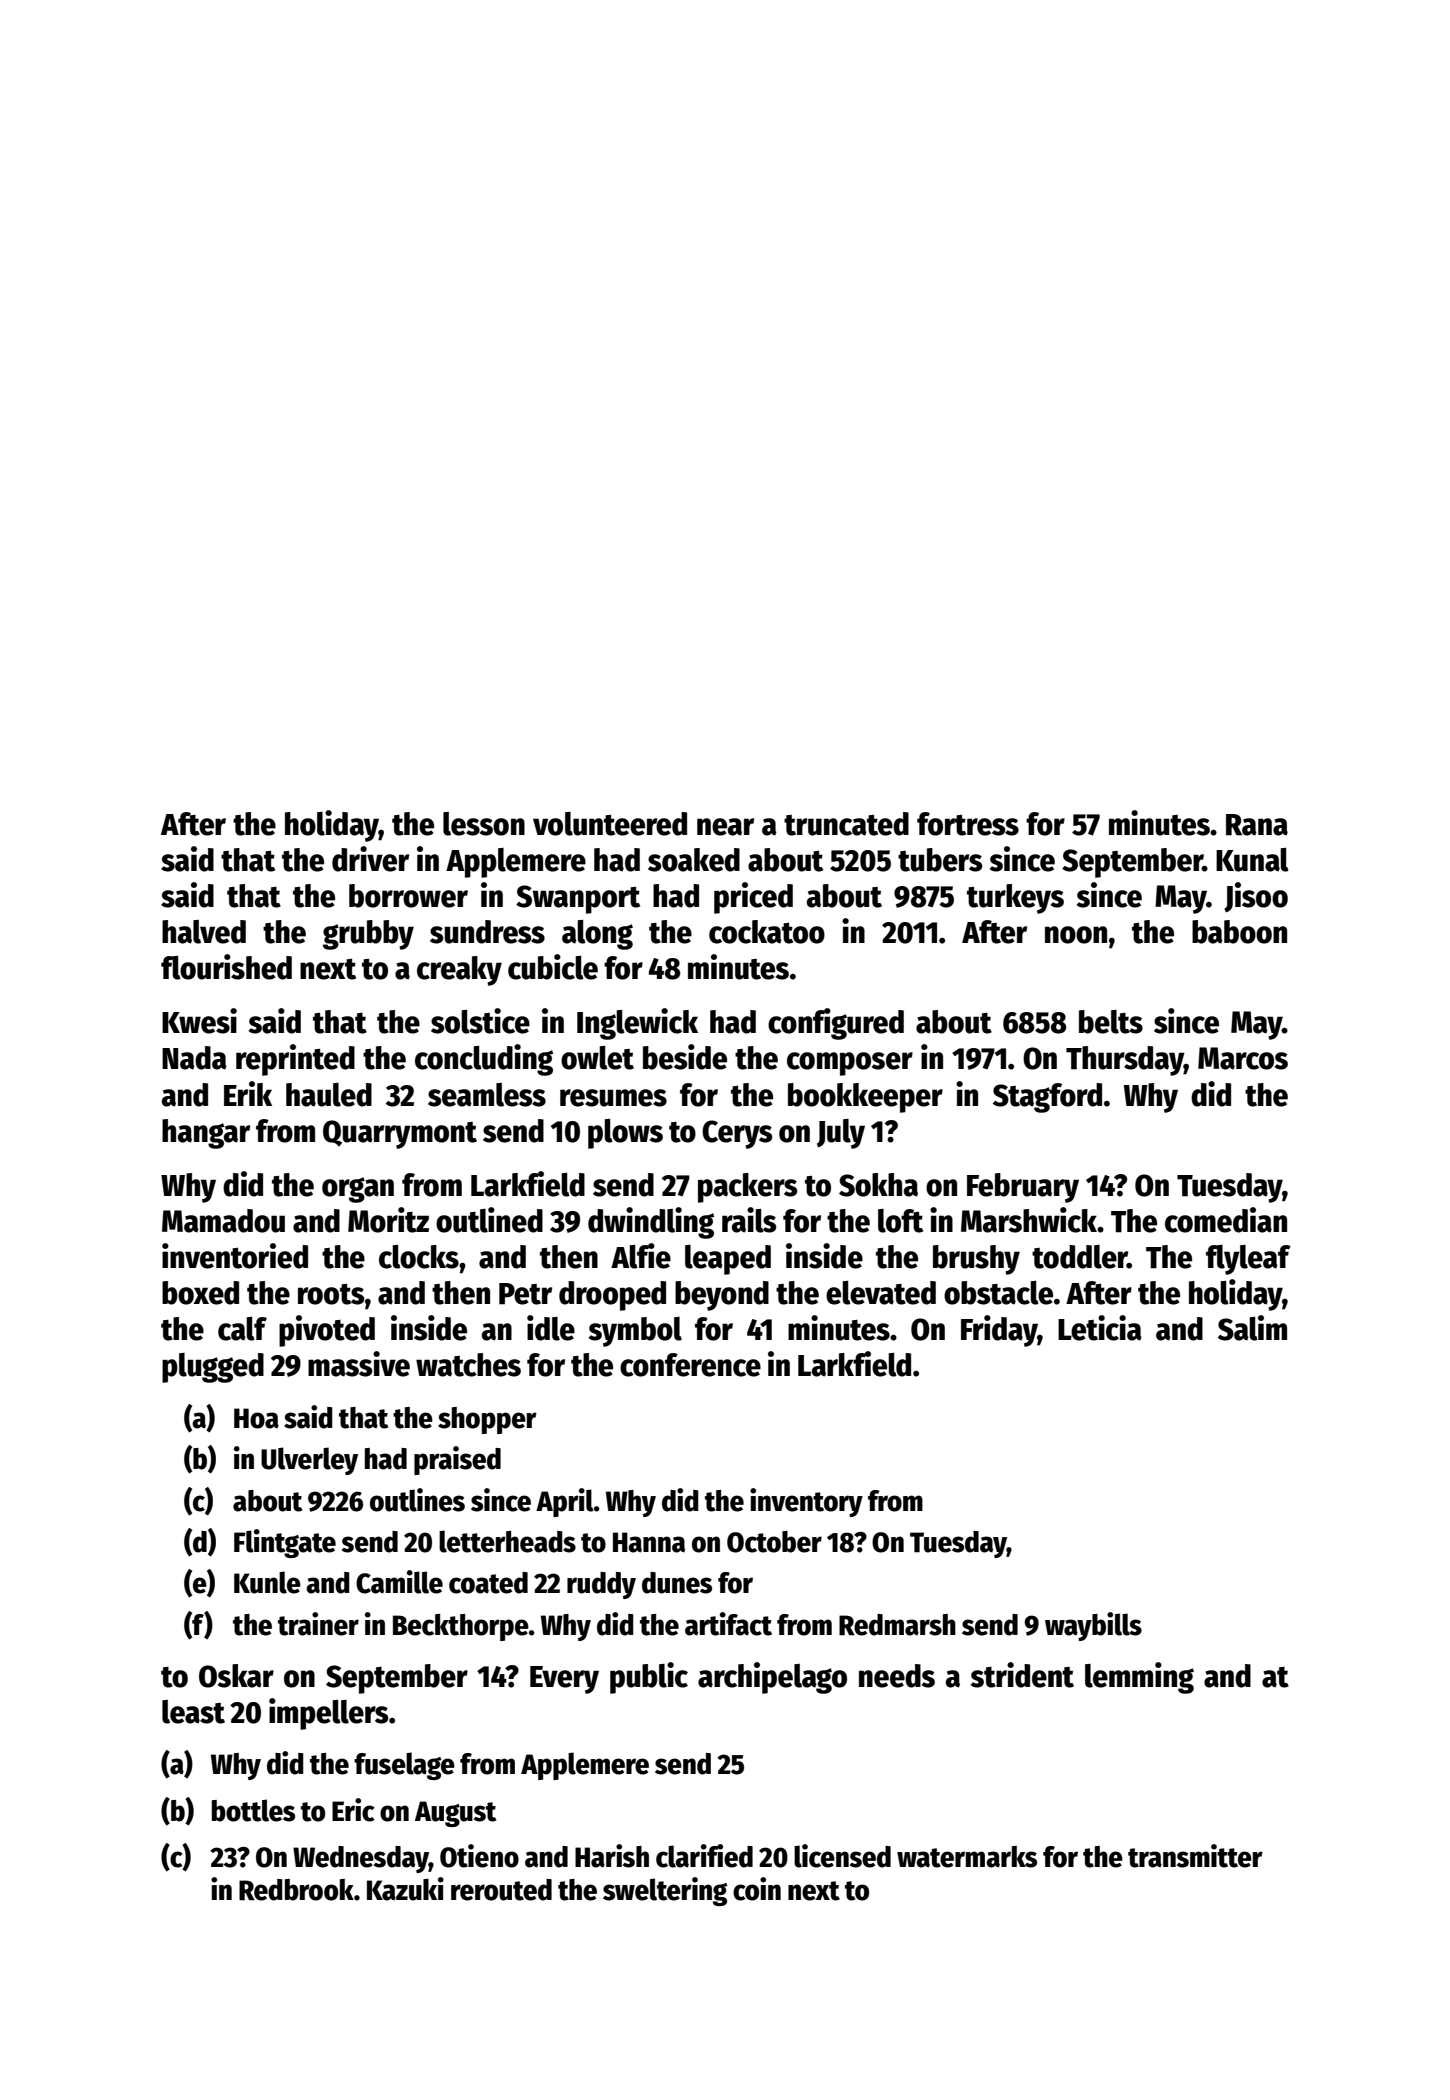  Describe the element at coordinates (361, 1859) in the screenshot. I see `Wednesday` at that location.
